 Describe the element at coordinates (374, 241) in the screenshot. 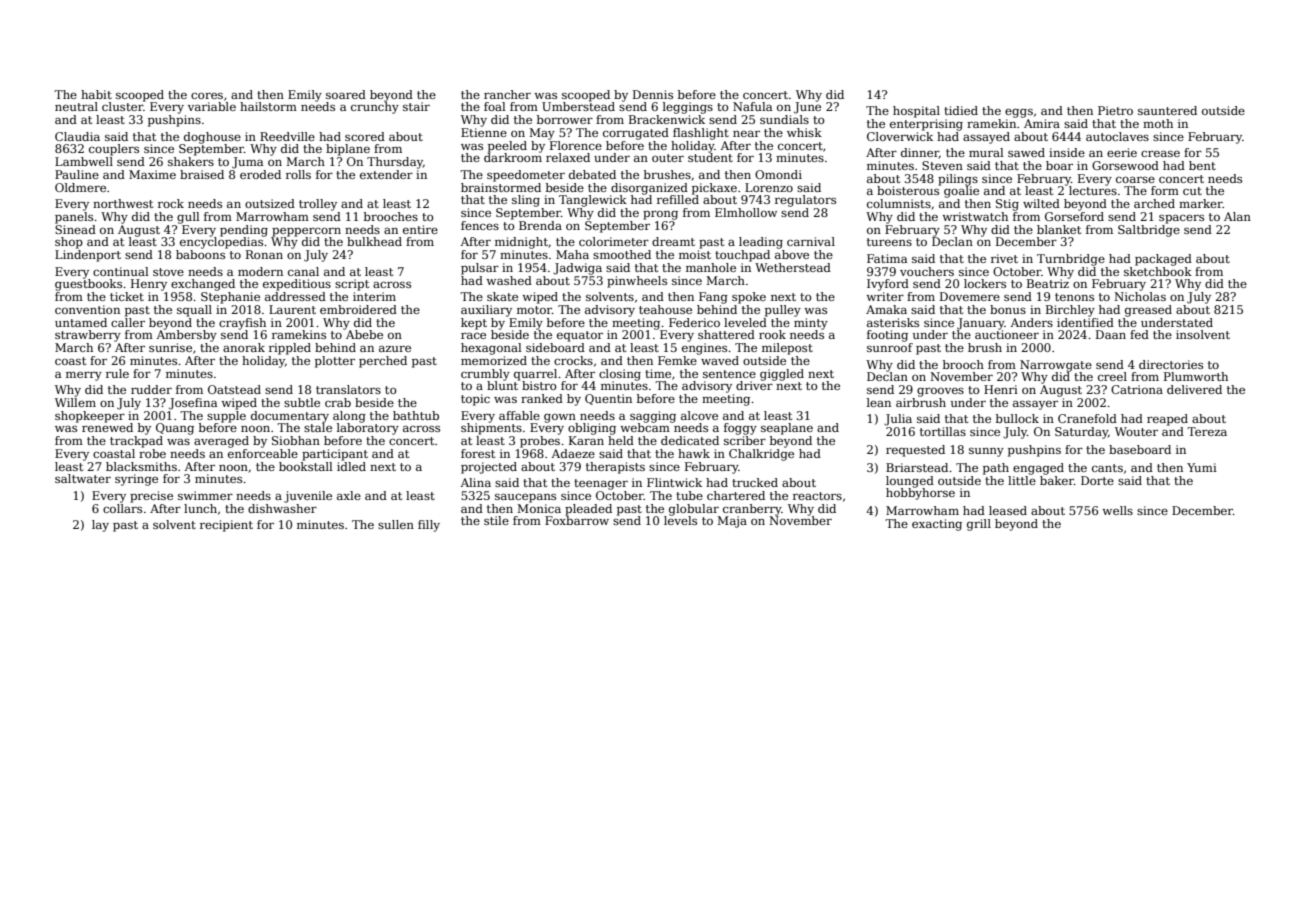

I see `bulkhead` at that location.
